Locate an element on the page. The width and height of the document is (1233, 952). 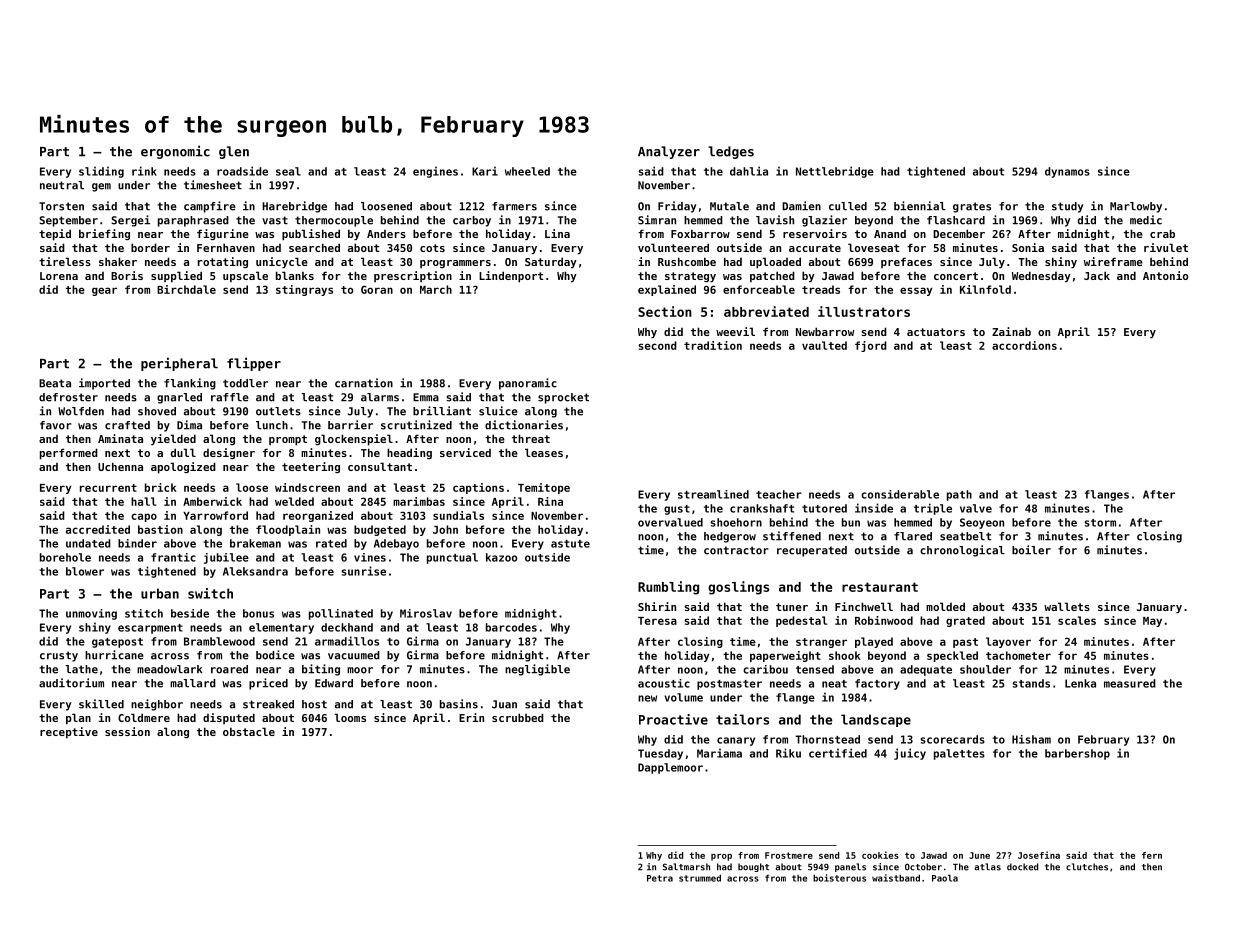
Antonio is located at coordinates (1165, 275).
